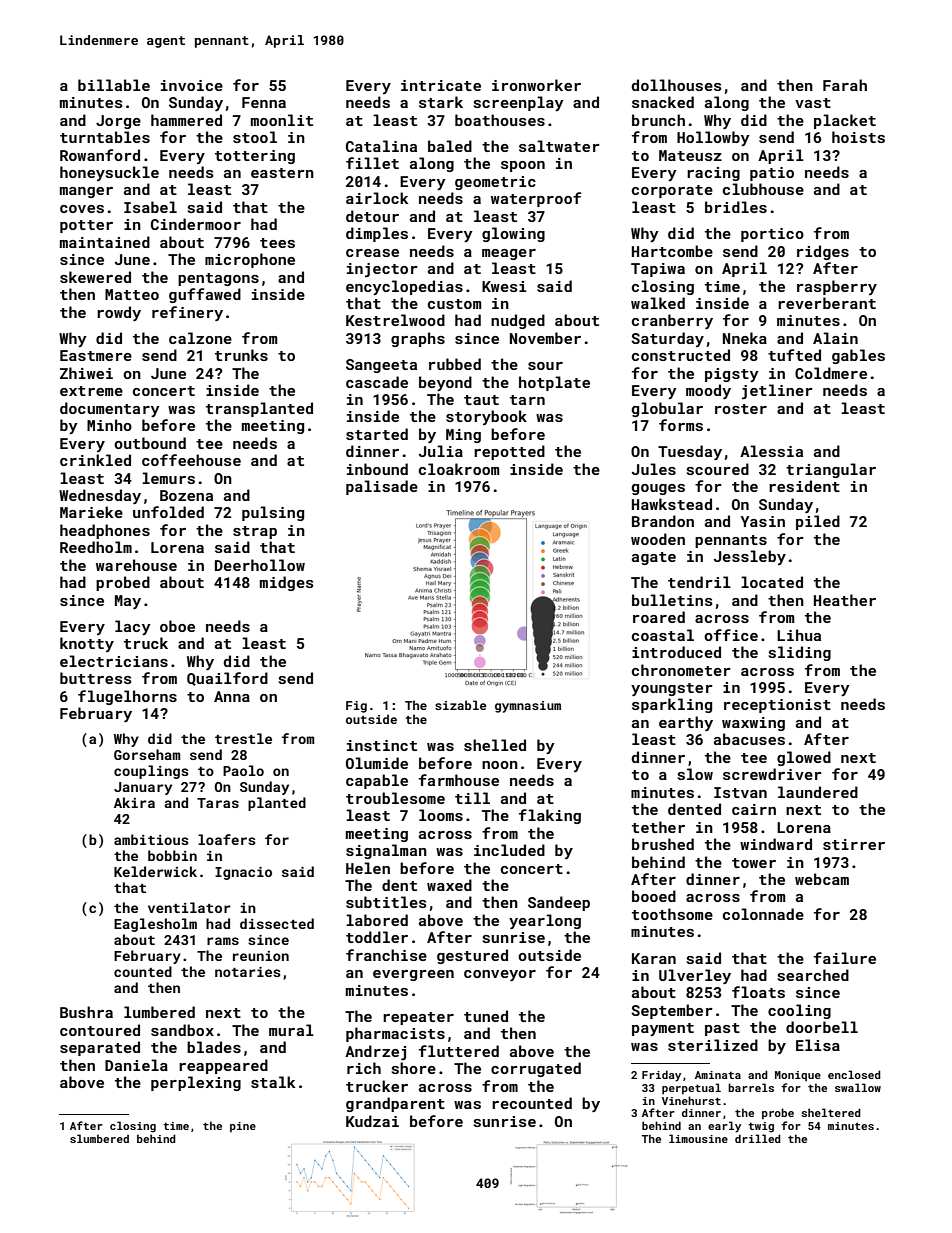 The width and height of the image is (952, 1233). I want to click on invoice, so click(192, 85).
